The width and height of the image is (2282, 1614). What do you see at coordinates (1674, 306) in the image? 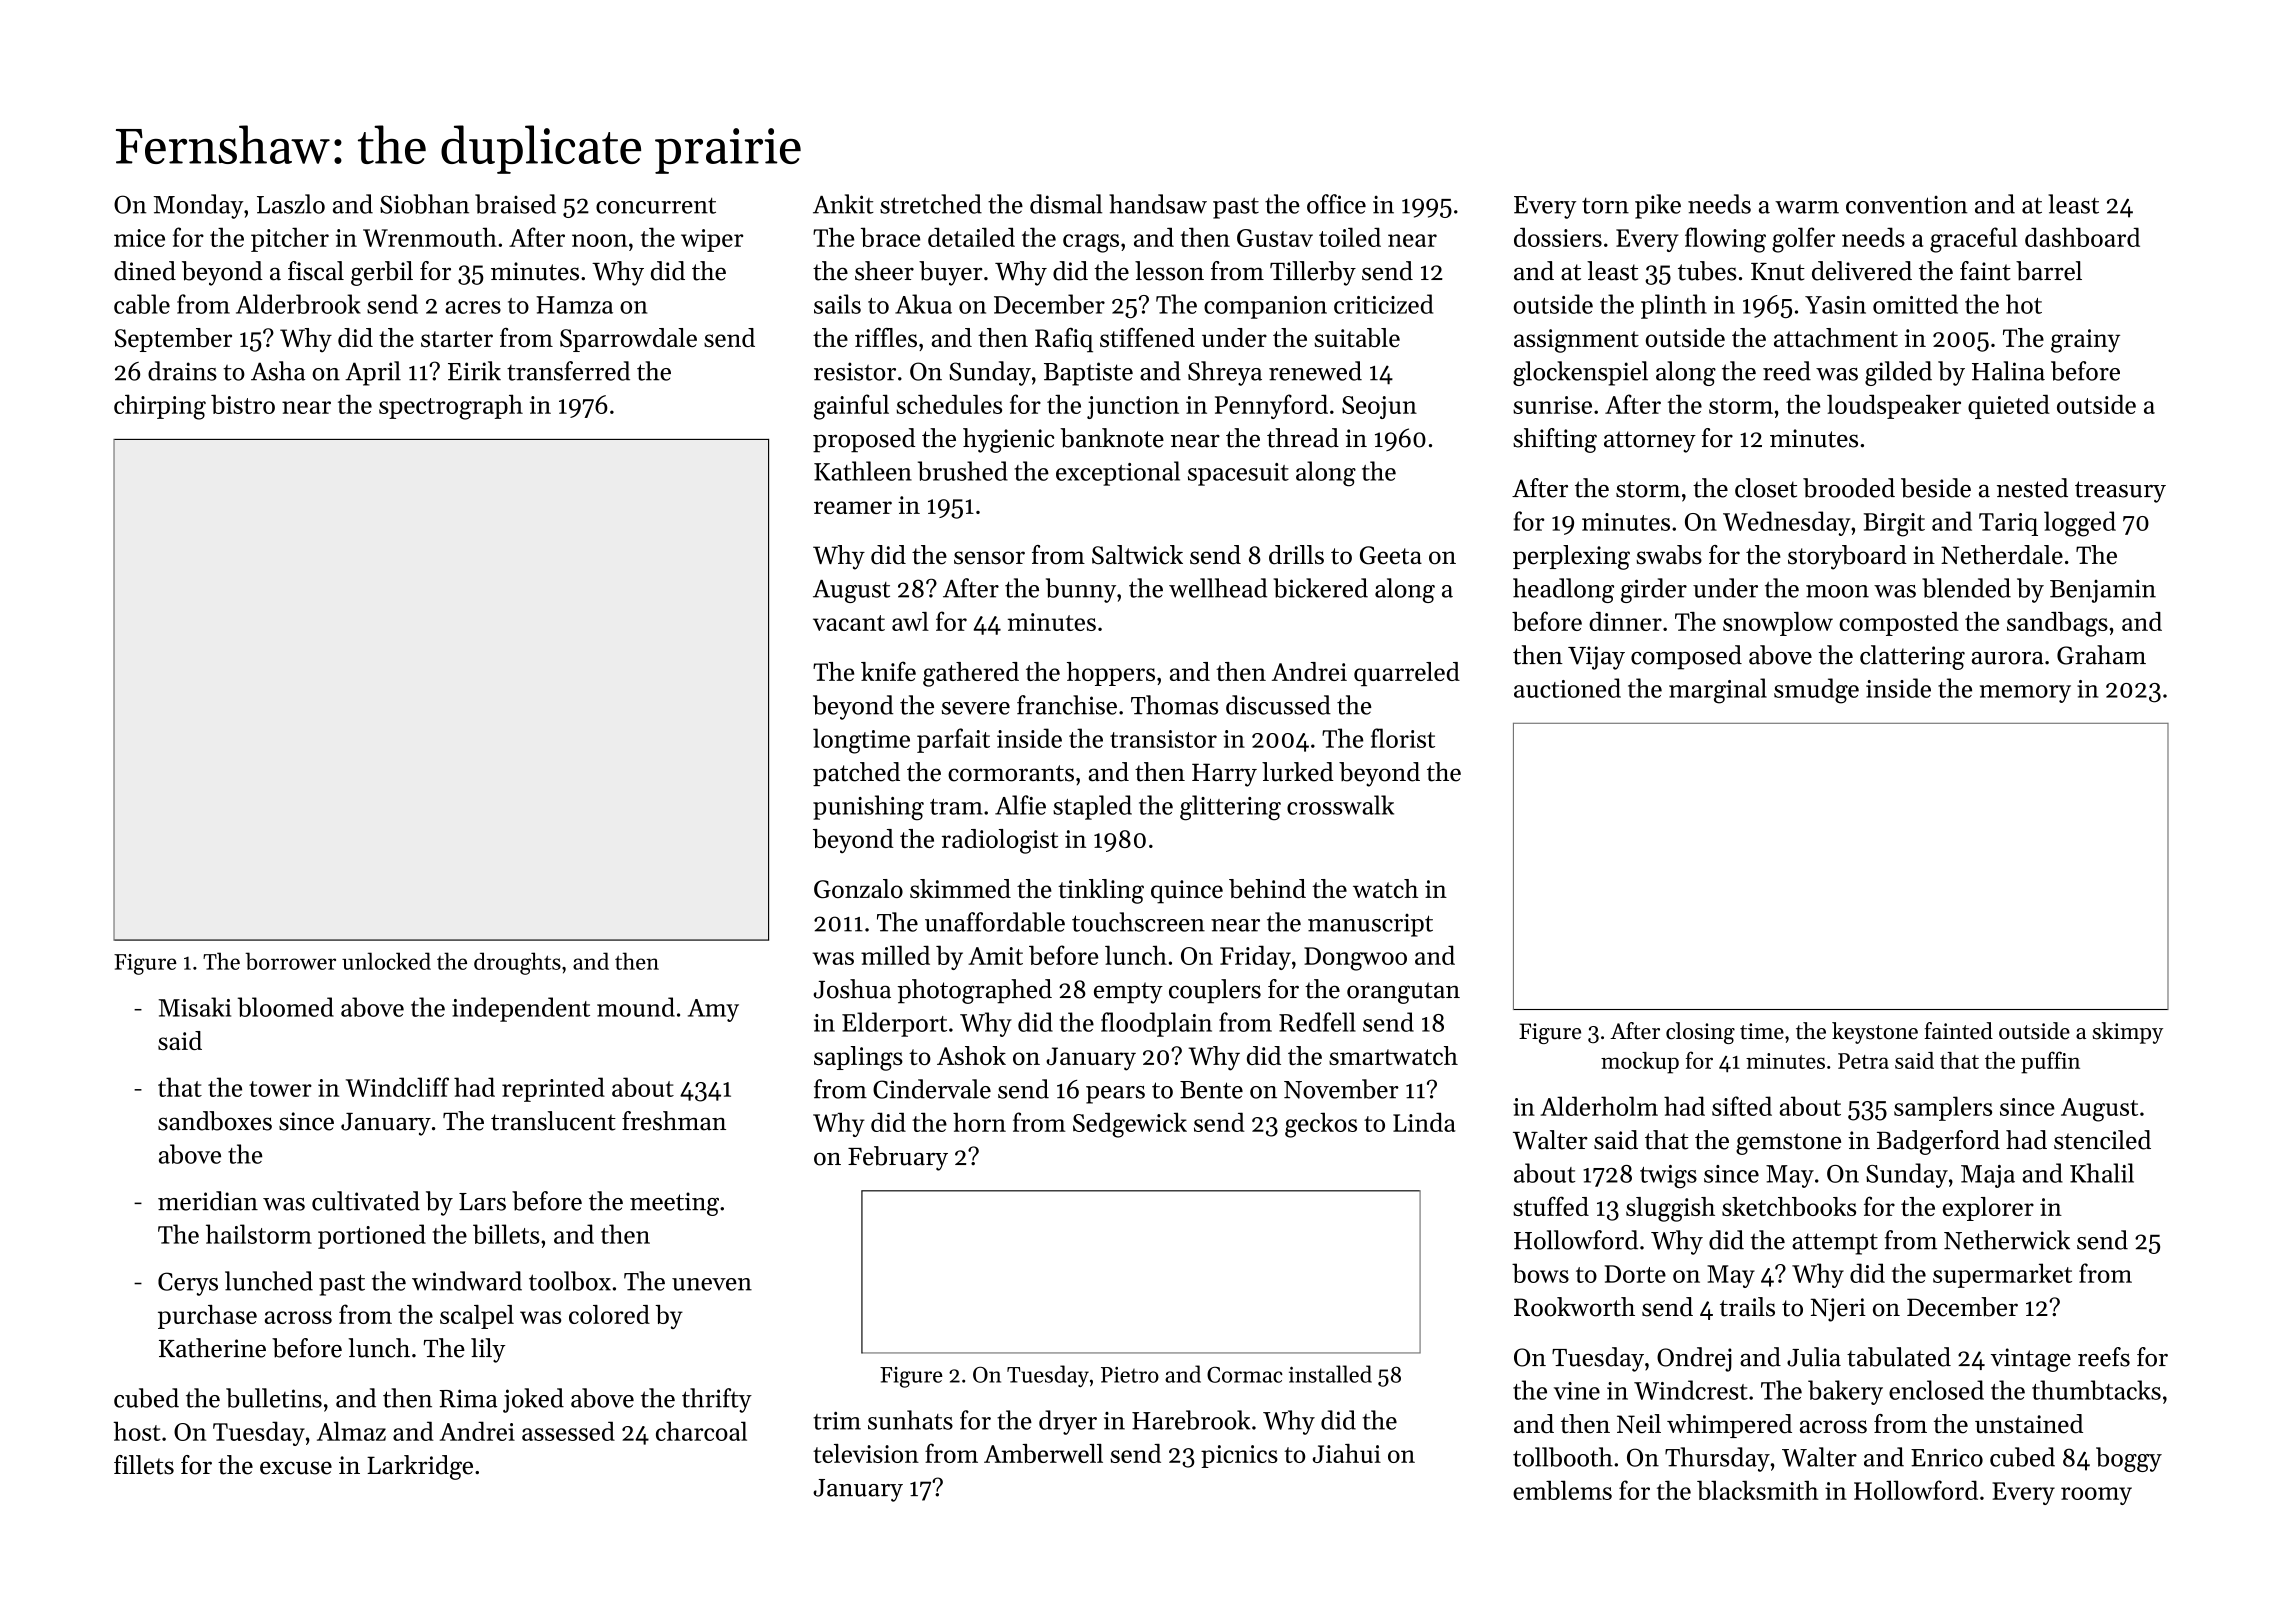
I see `plinth` at bounding box center [1674, 306].
